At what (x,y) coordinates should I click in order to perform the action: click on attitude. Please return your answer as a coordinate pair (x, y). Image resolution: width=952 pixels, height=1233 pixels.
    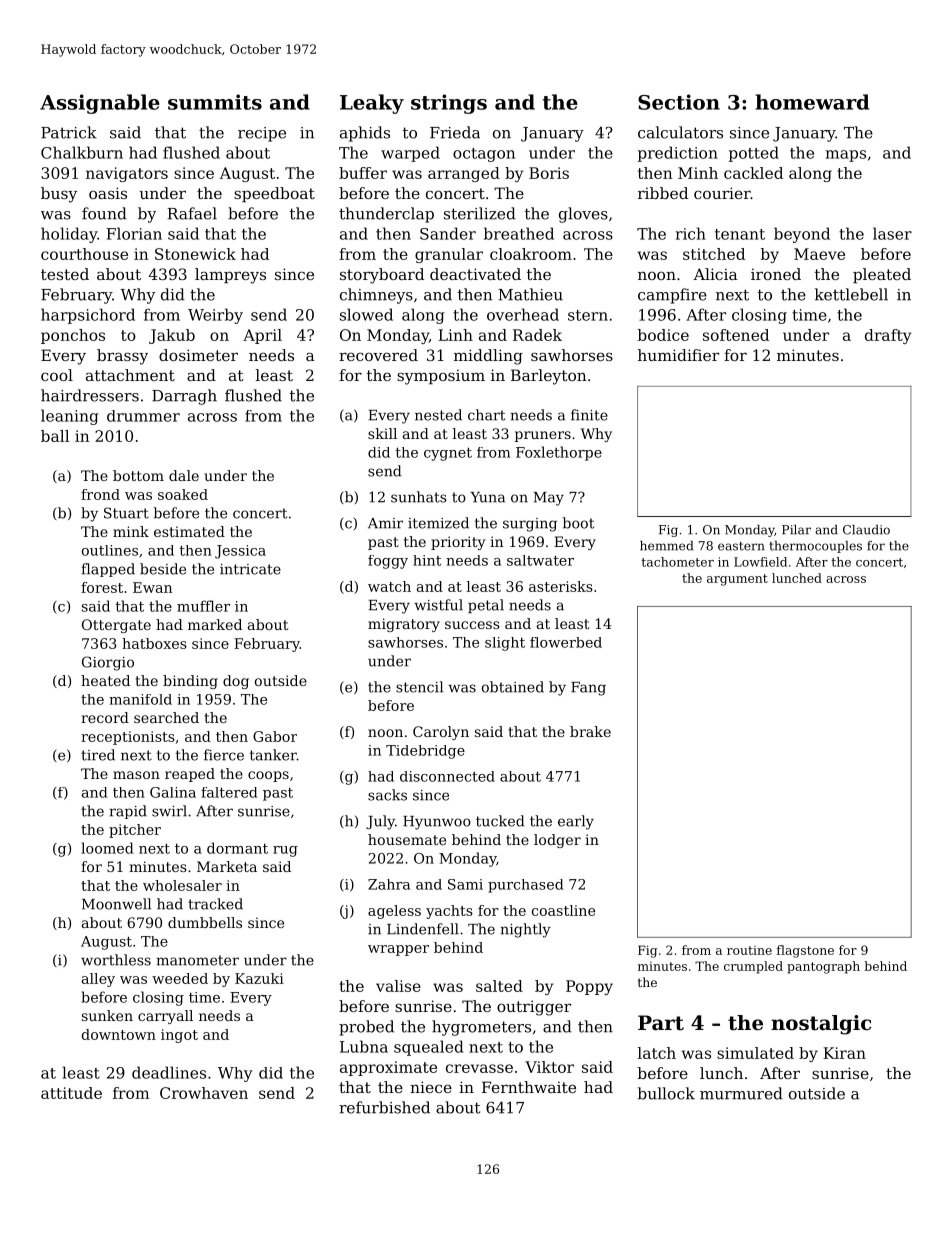
    Looking at the image, I should click on (71, 1093).
